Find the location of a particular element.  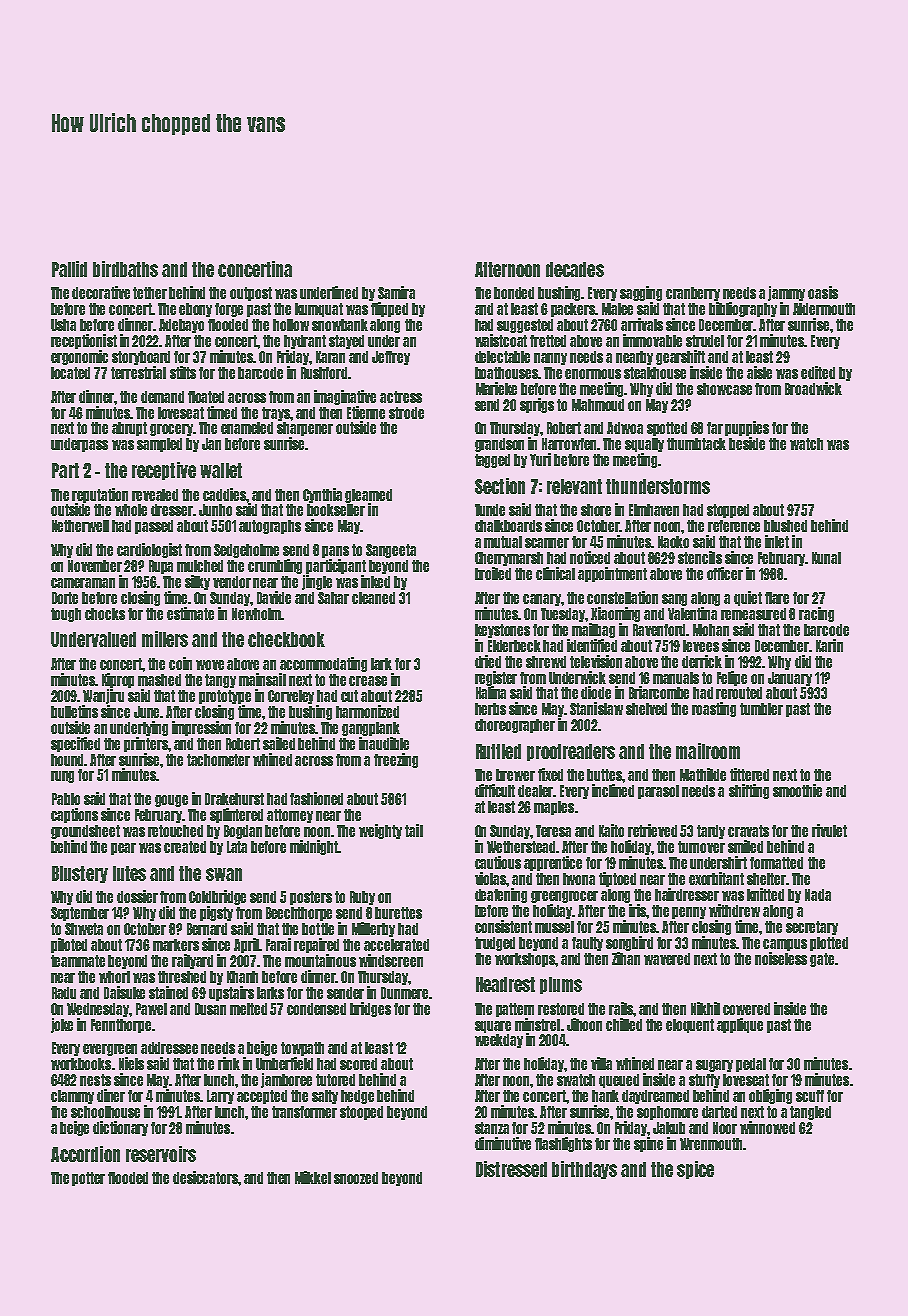

decades is located at coordinates (575, 269).
